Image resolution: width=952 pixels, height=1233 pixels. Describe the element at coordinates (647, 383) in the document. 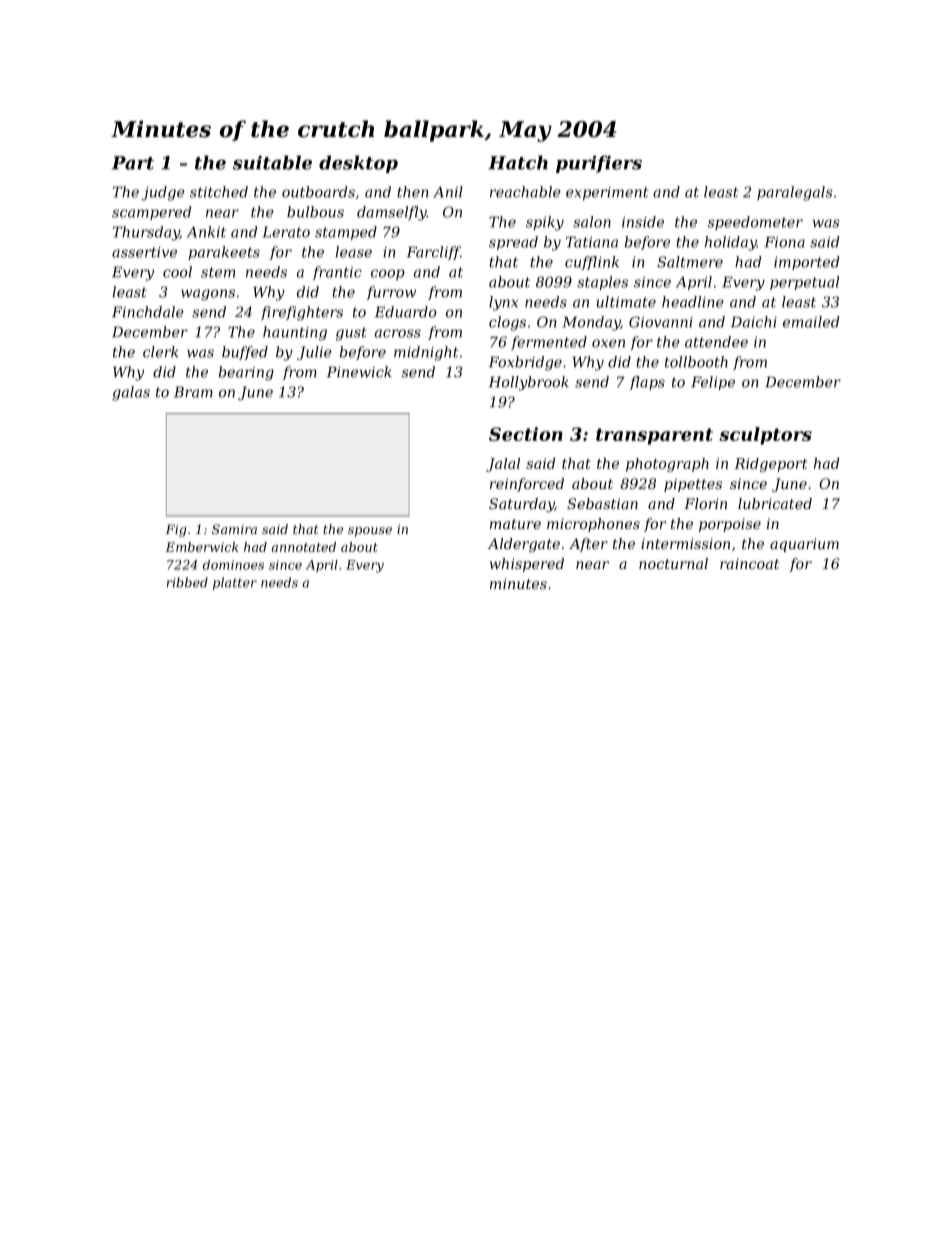

I see `flaps` at that location.
